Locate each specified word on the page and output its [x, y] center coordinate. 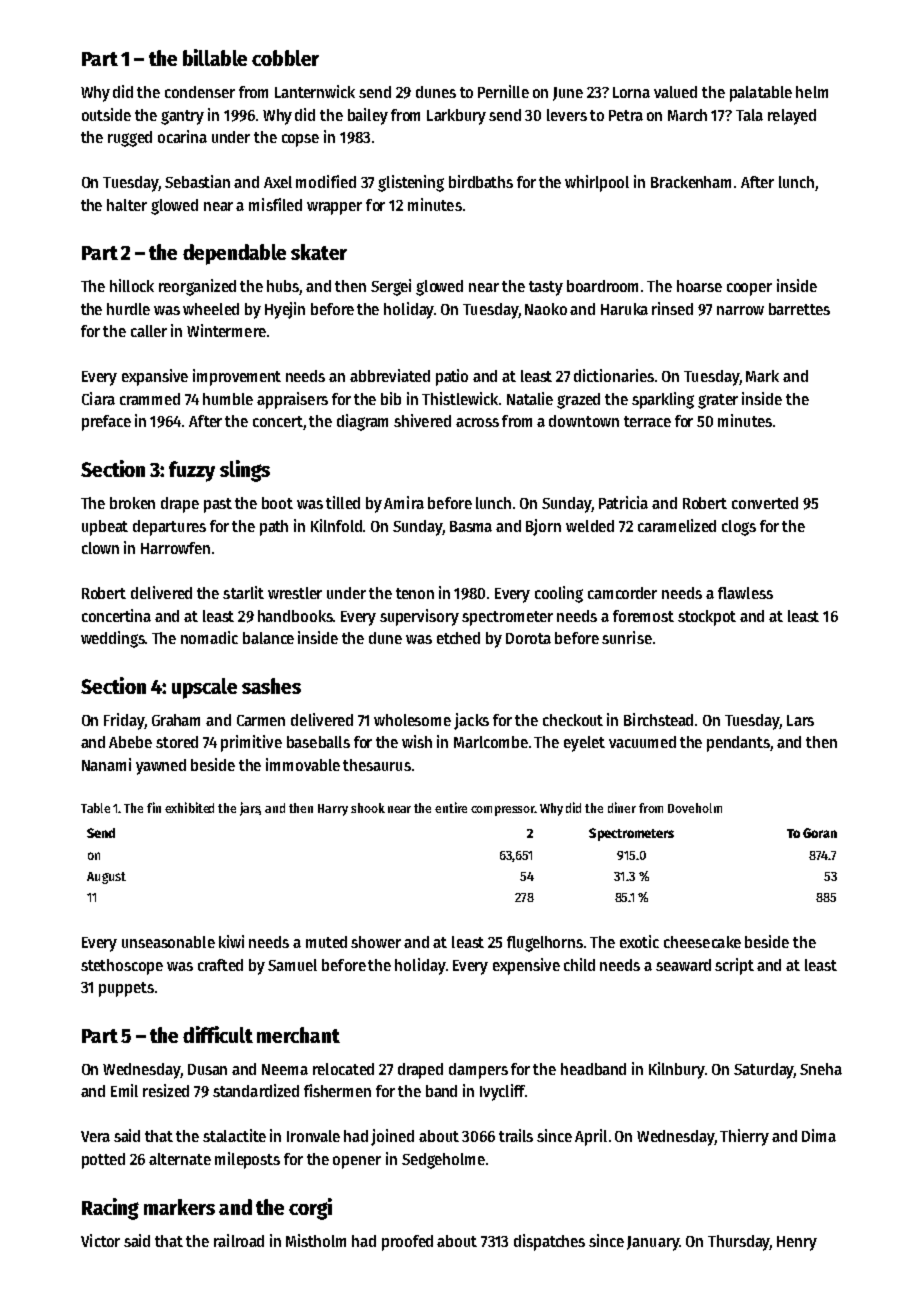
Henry [797, 1243]
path [274, 528]
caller [149, 331]
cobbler [285, 58]
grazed [578, 401]
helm [812, 92]
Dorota [528, 638]
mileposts [247, 1160]
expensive [526, 966]
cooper [749, 289]
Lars [800, 720]
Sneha [821, 1069]
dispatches [549, 1242]
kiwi [231, 941]
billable [215, 57]
